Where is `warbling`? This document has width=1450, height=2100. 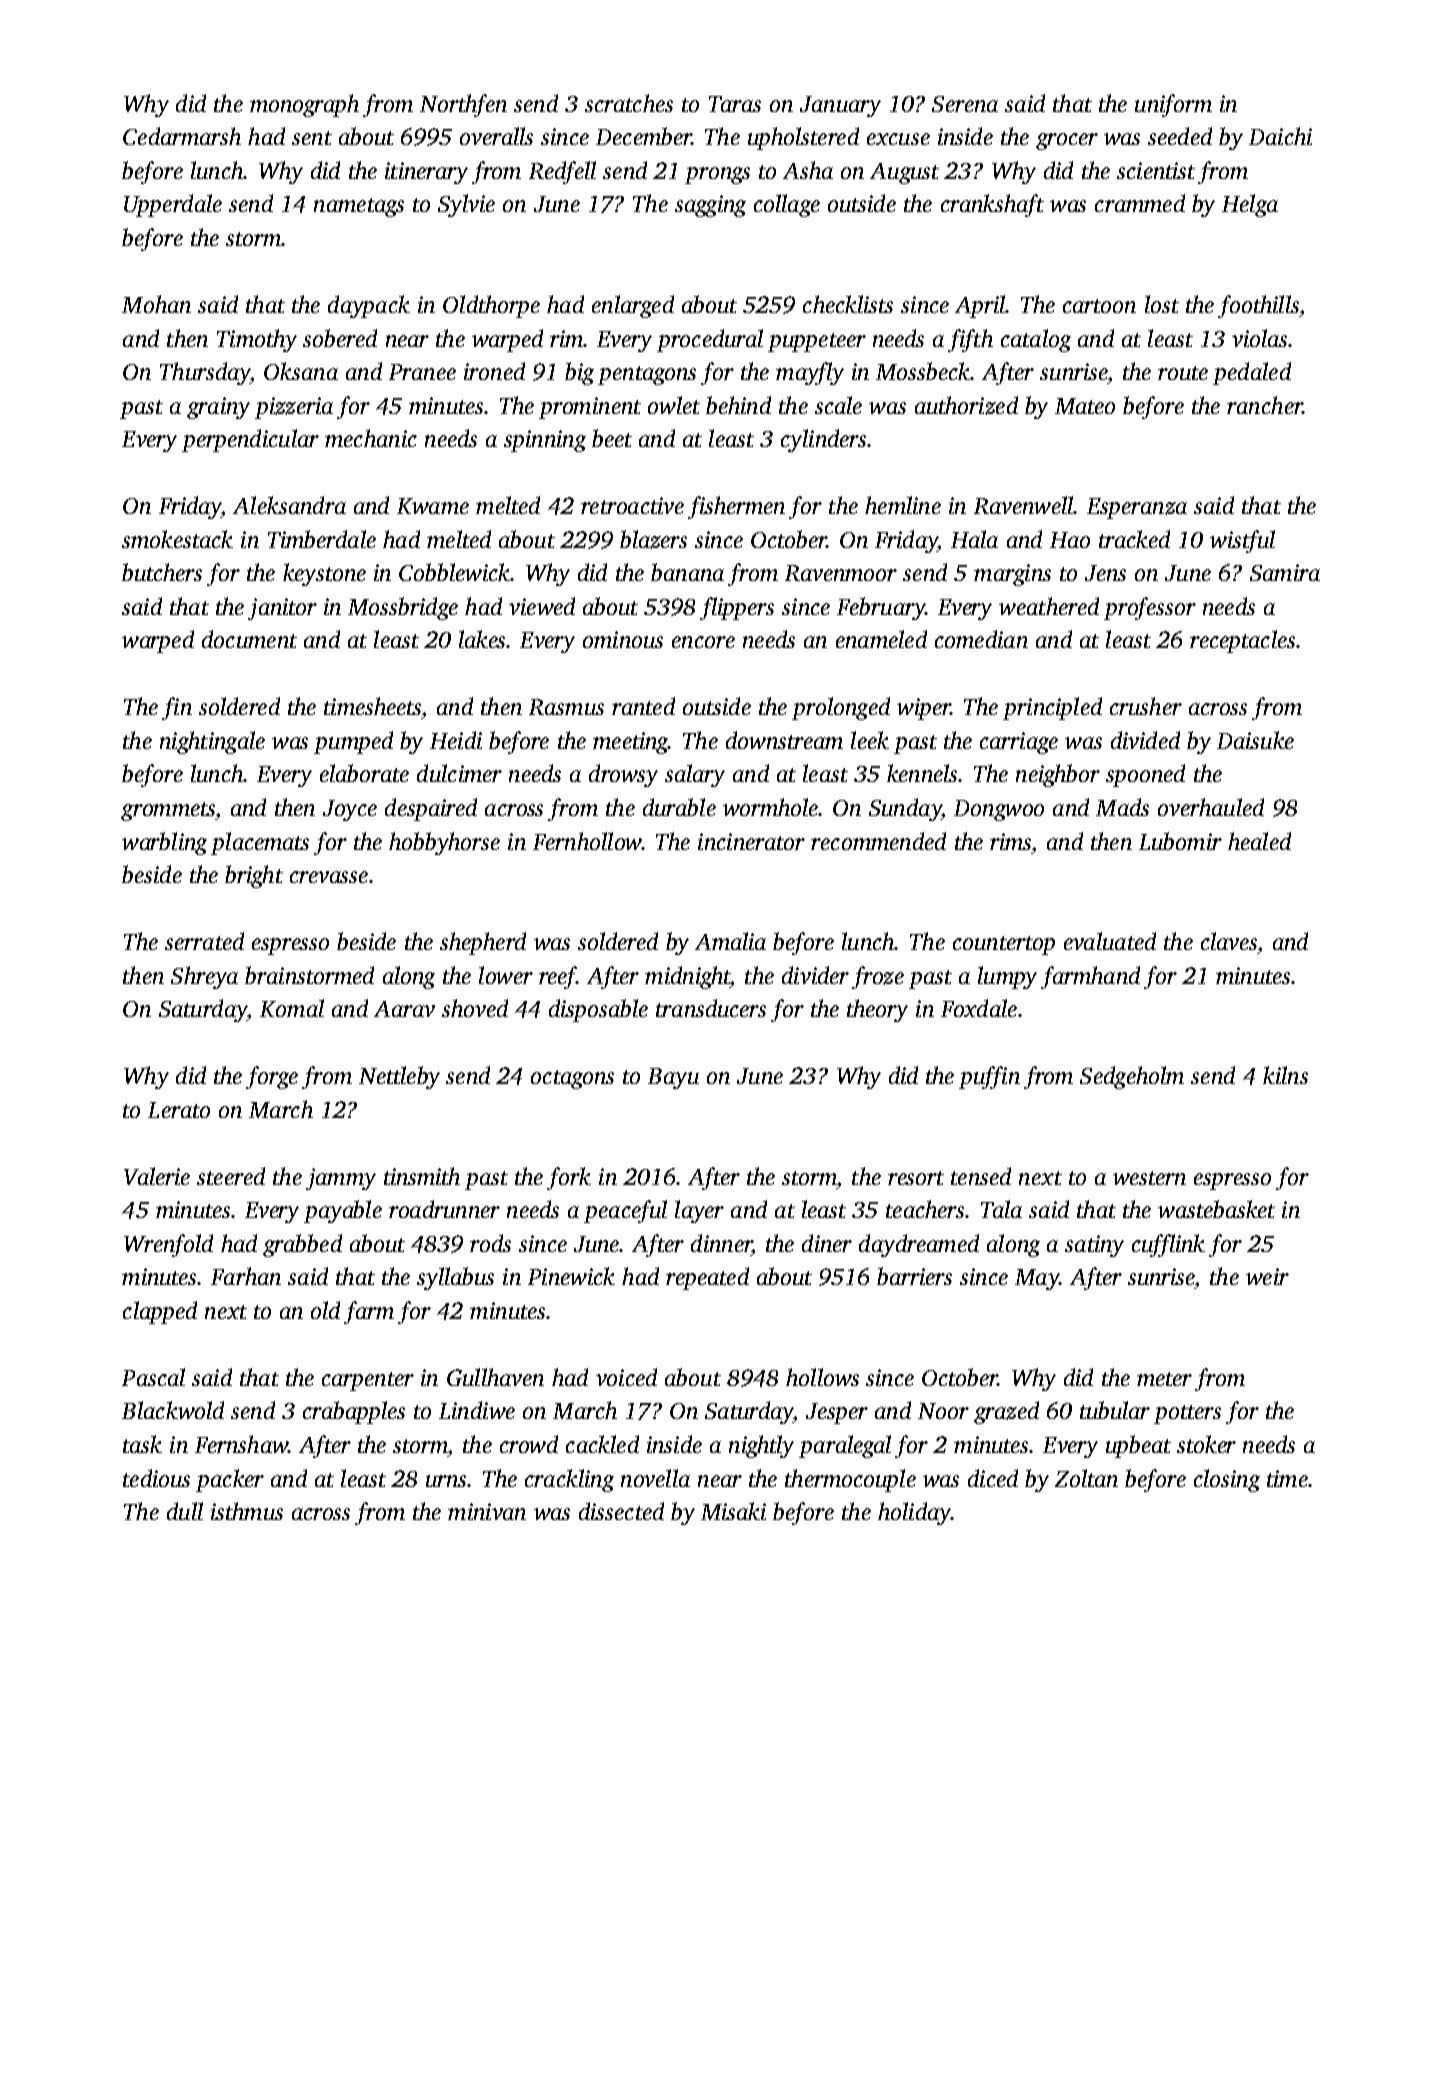
warbling is located at coordinates (164, 843).
